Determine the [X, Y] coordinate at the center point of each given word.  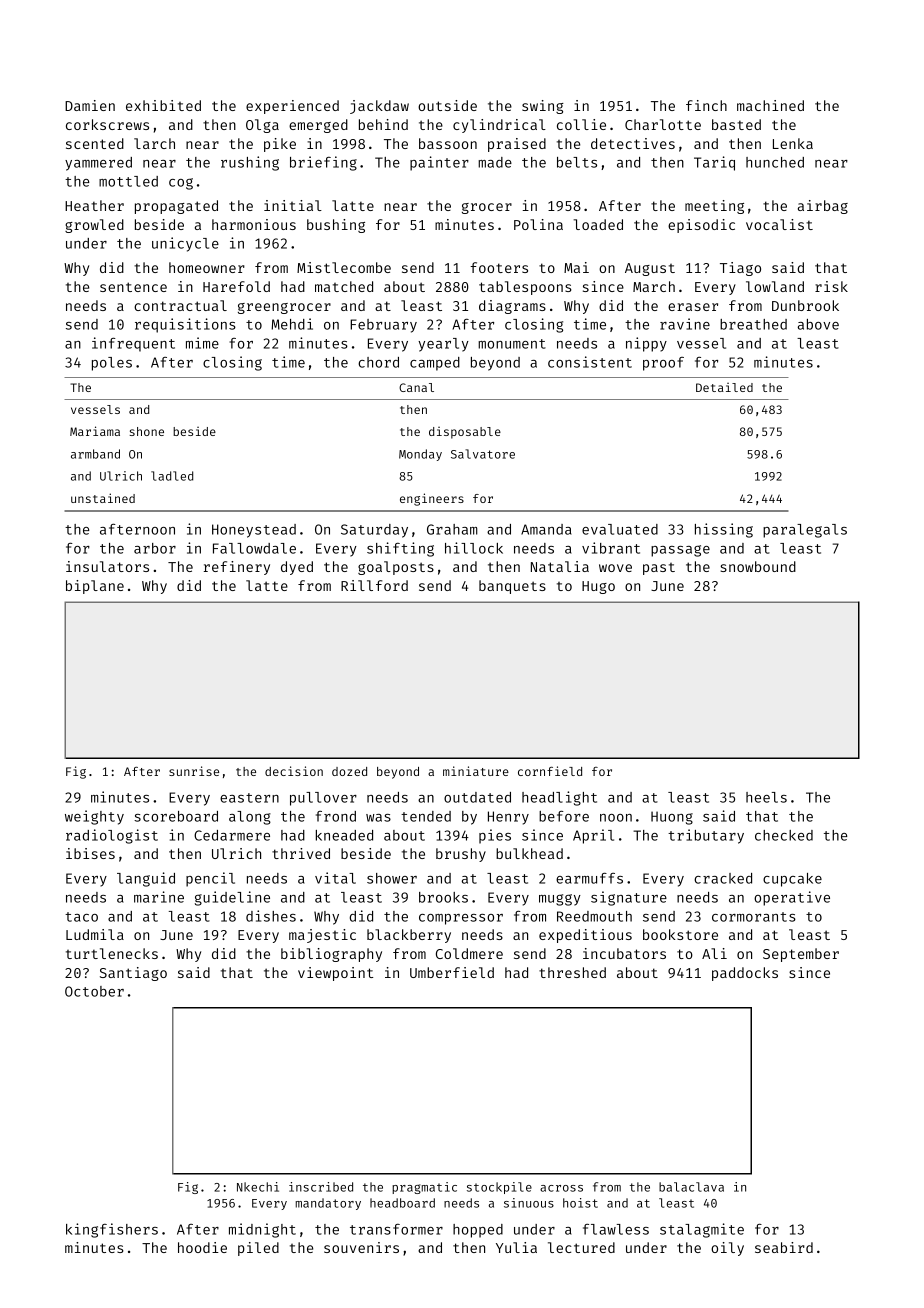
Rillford [374, 585]
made [495, 162]
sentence [133, 287]
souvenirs [361, 1247]
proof [663, 364]
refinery [237, 568]
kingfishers [112, 1230]
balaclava [691, 1187]
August [650, 269]
